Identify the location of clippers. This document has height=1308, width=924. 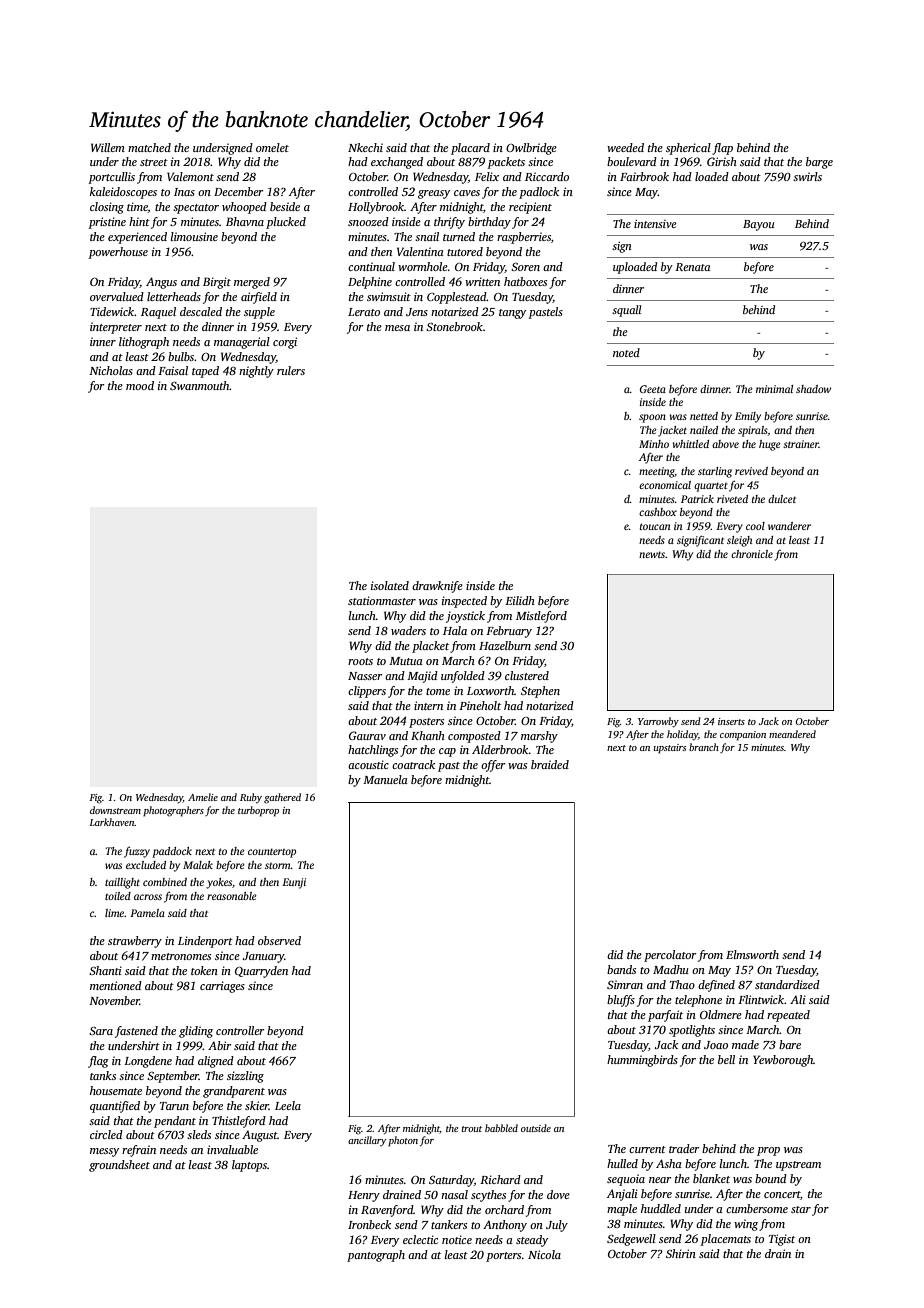
(367, 692).
